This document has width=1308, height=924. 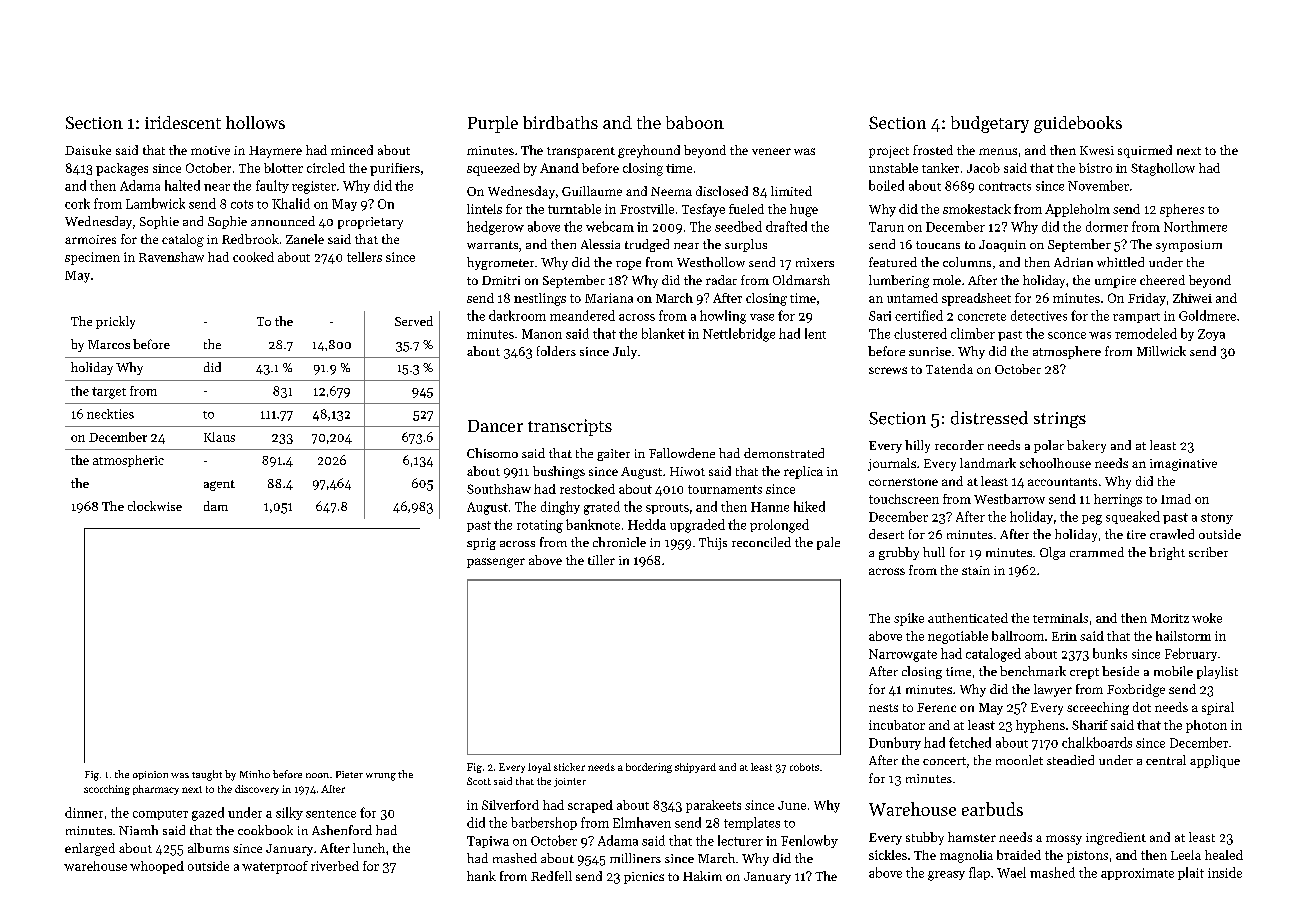 What do you see at coordinates (1225, 872) in the document?
I see `inside` at bounding box center [1225, 872].
